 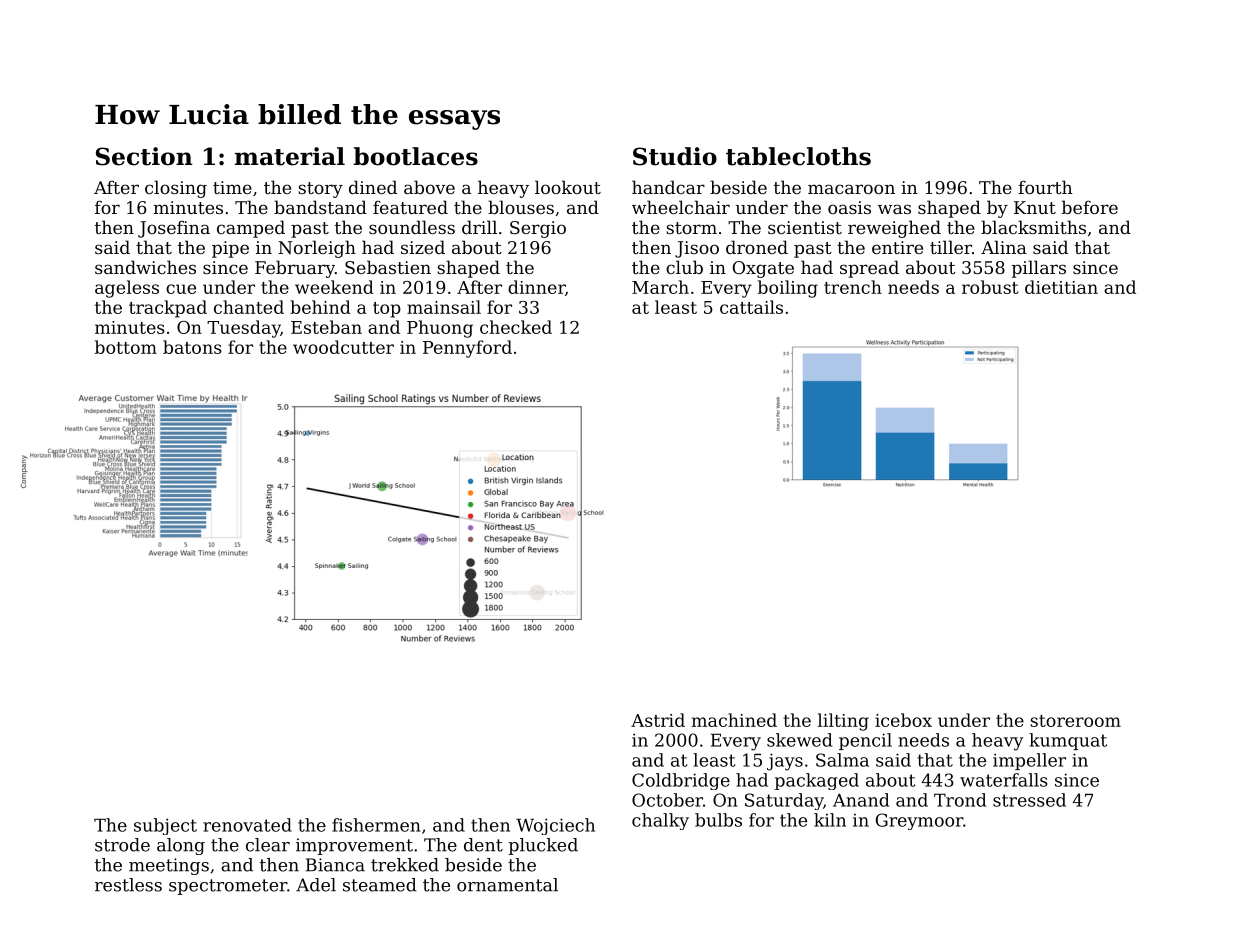 What do you see at coordinates (849, 207) in the screenshot?
I see `oasis` at bounding box center [849, 207].
